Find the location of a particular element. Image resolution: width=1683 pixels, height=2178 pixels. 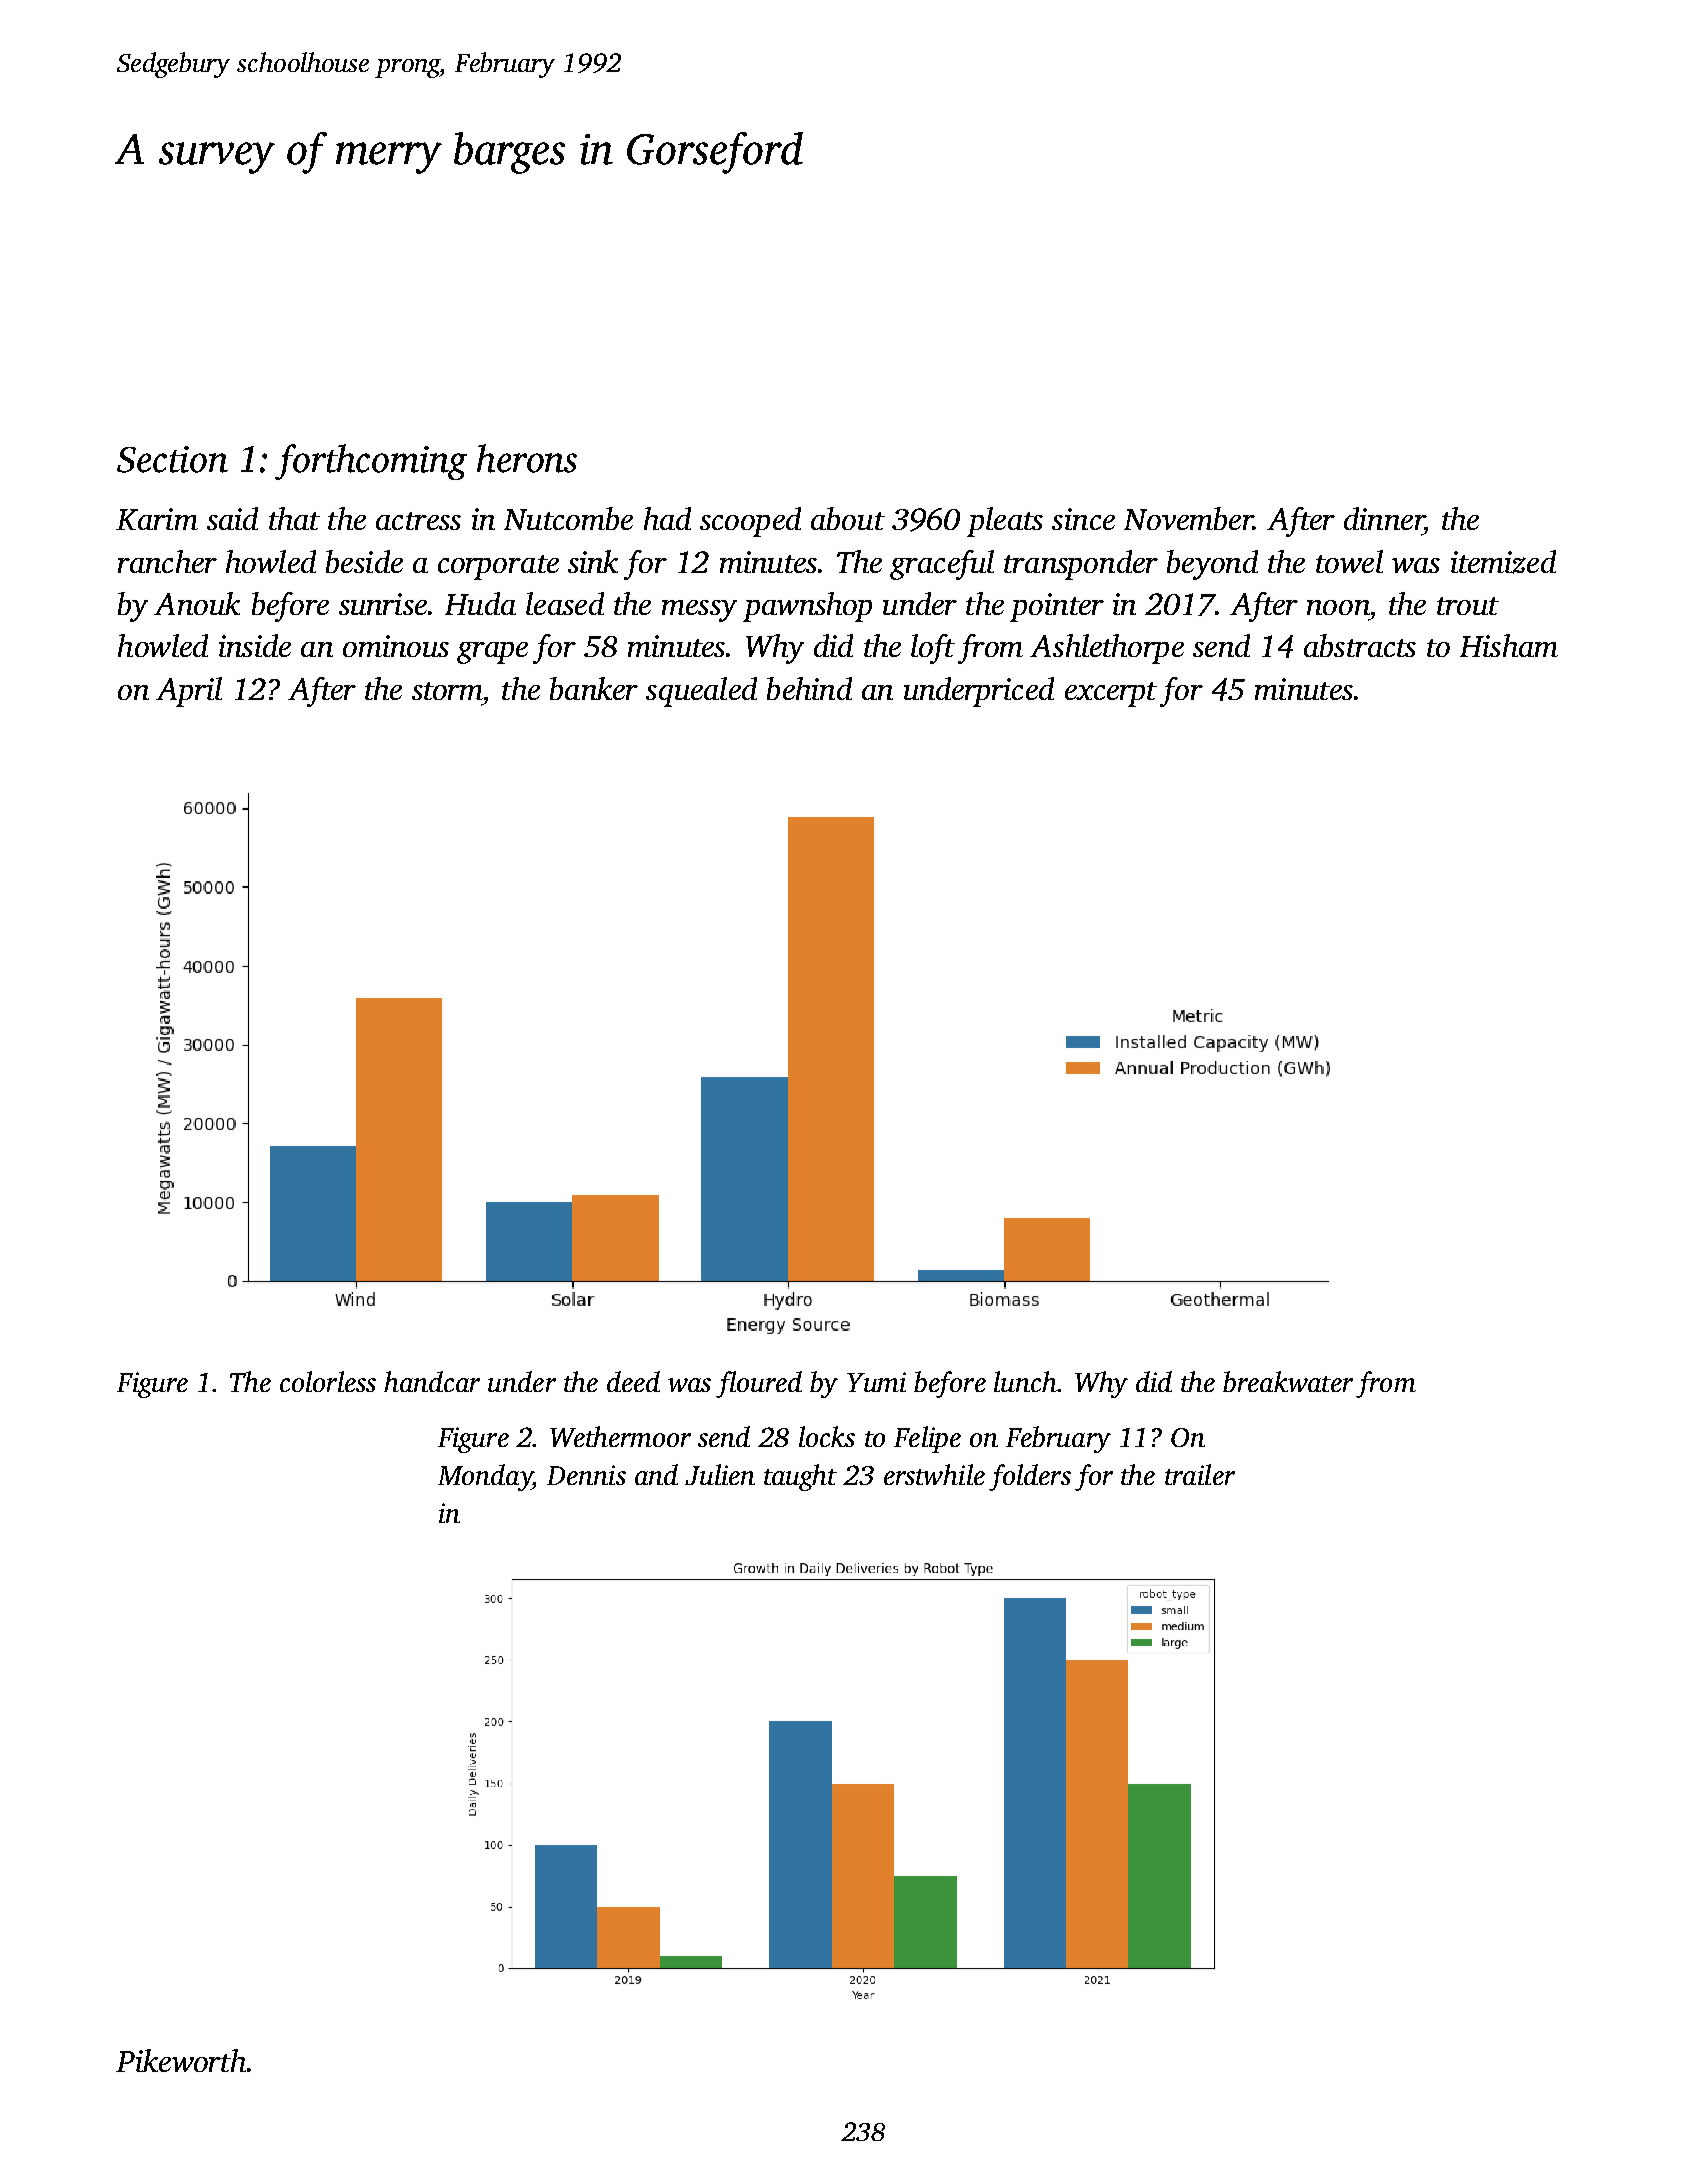

Yumi is located at coordinates (876, 1382).
